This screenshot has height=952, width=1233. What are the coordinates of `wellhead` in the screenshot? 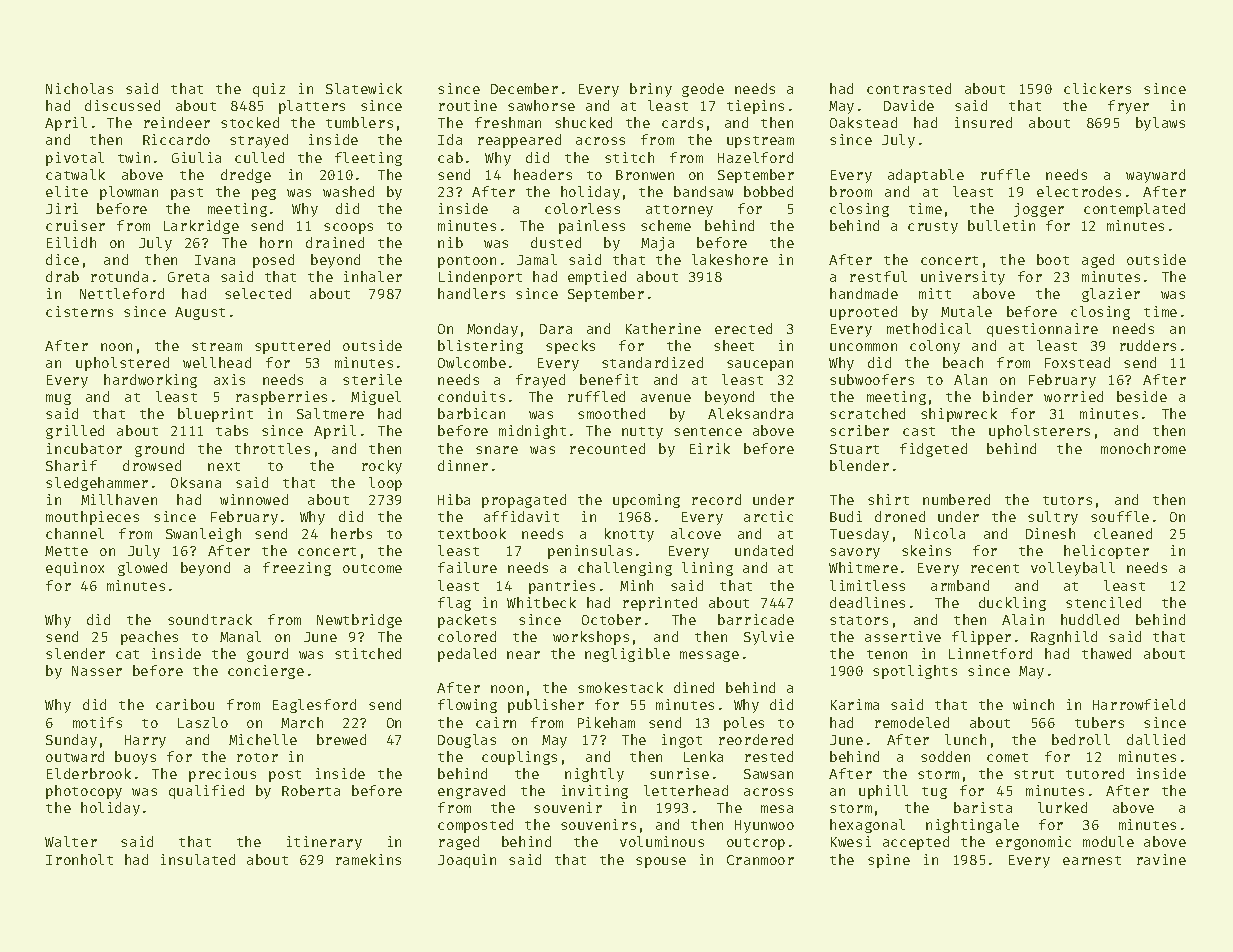 It's located at (217, 362).
